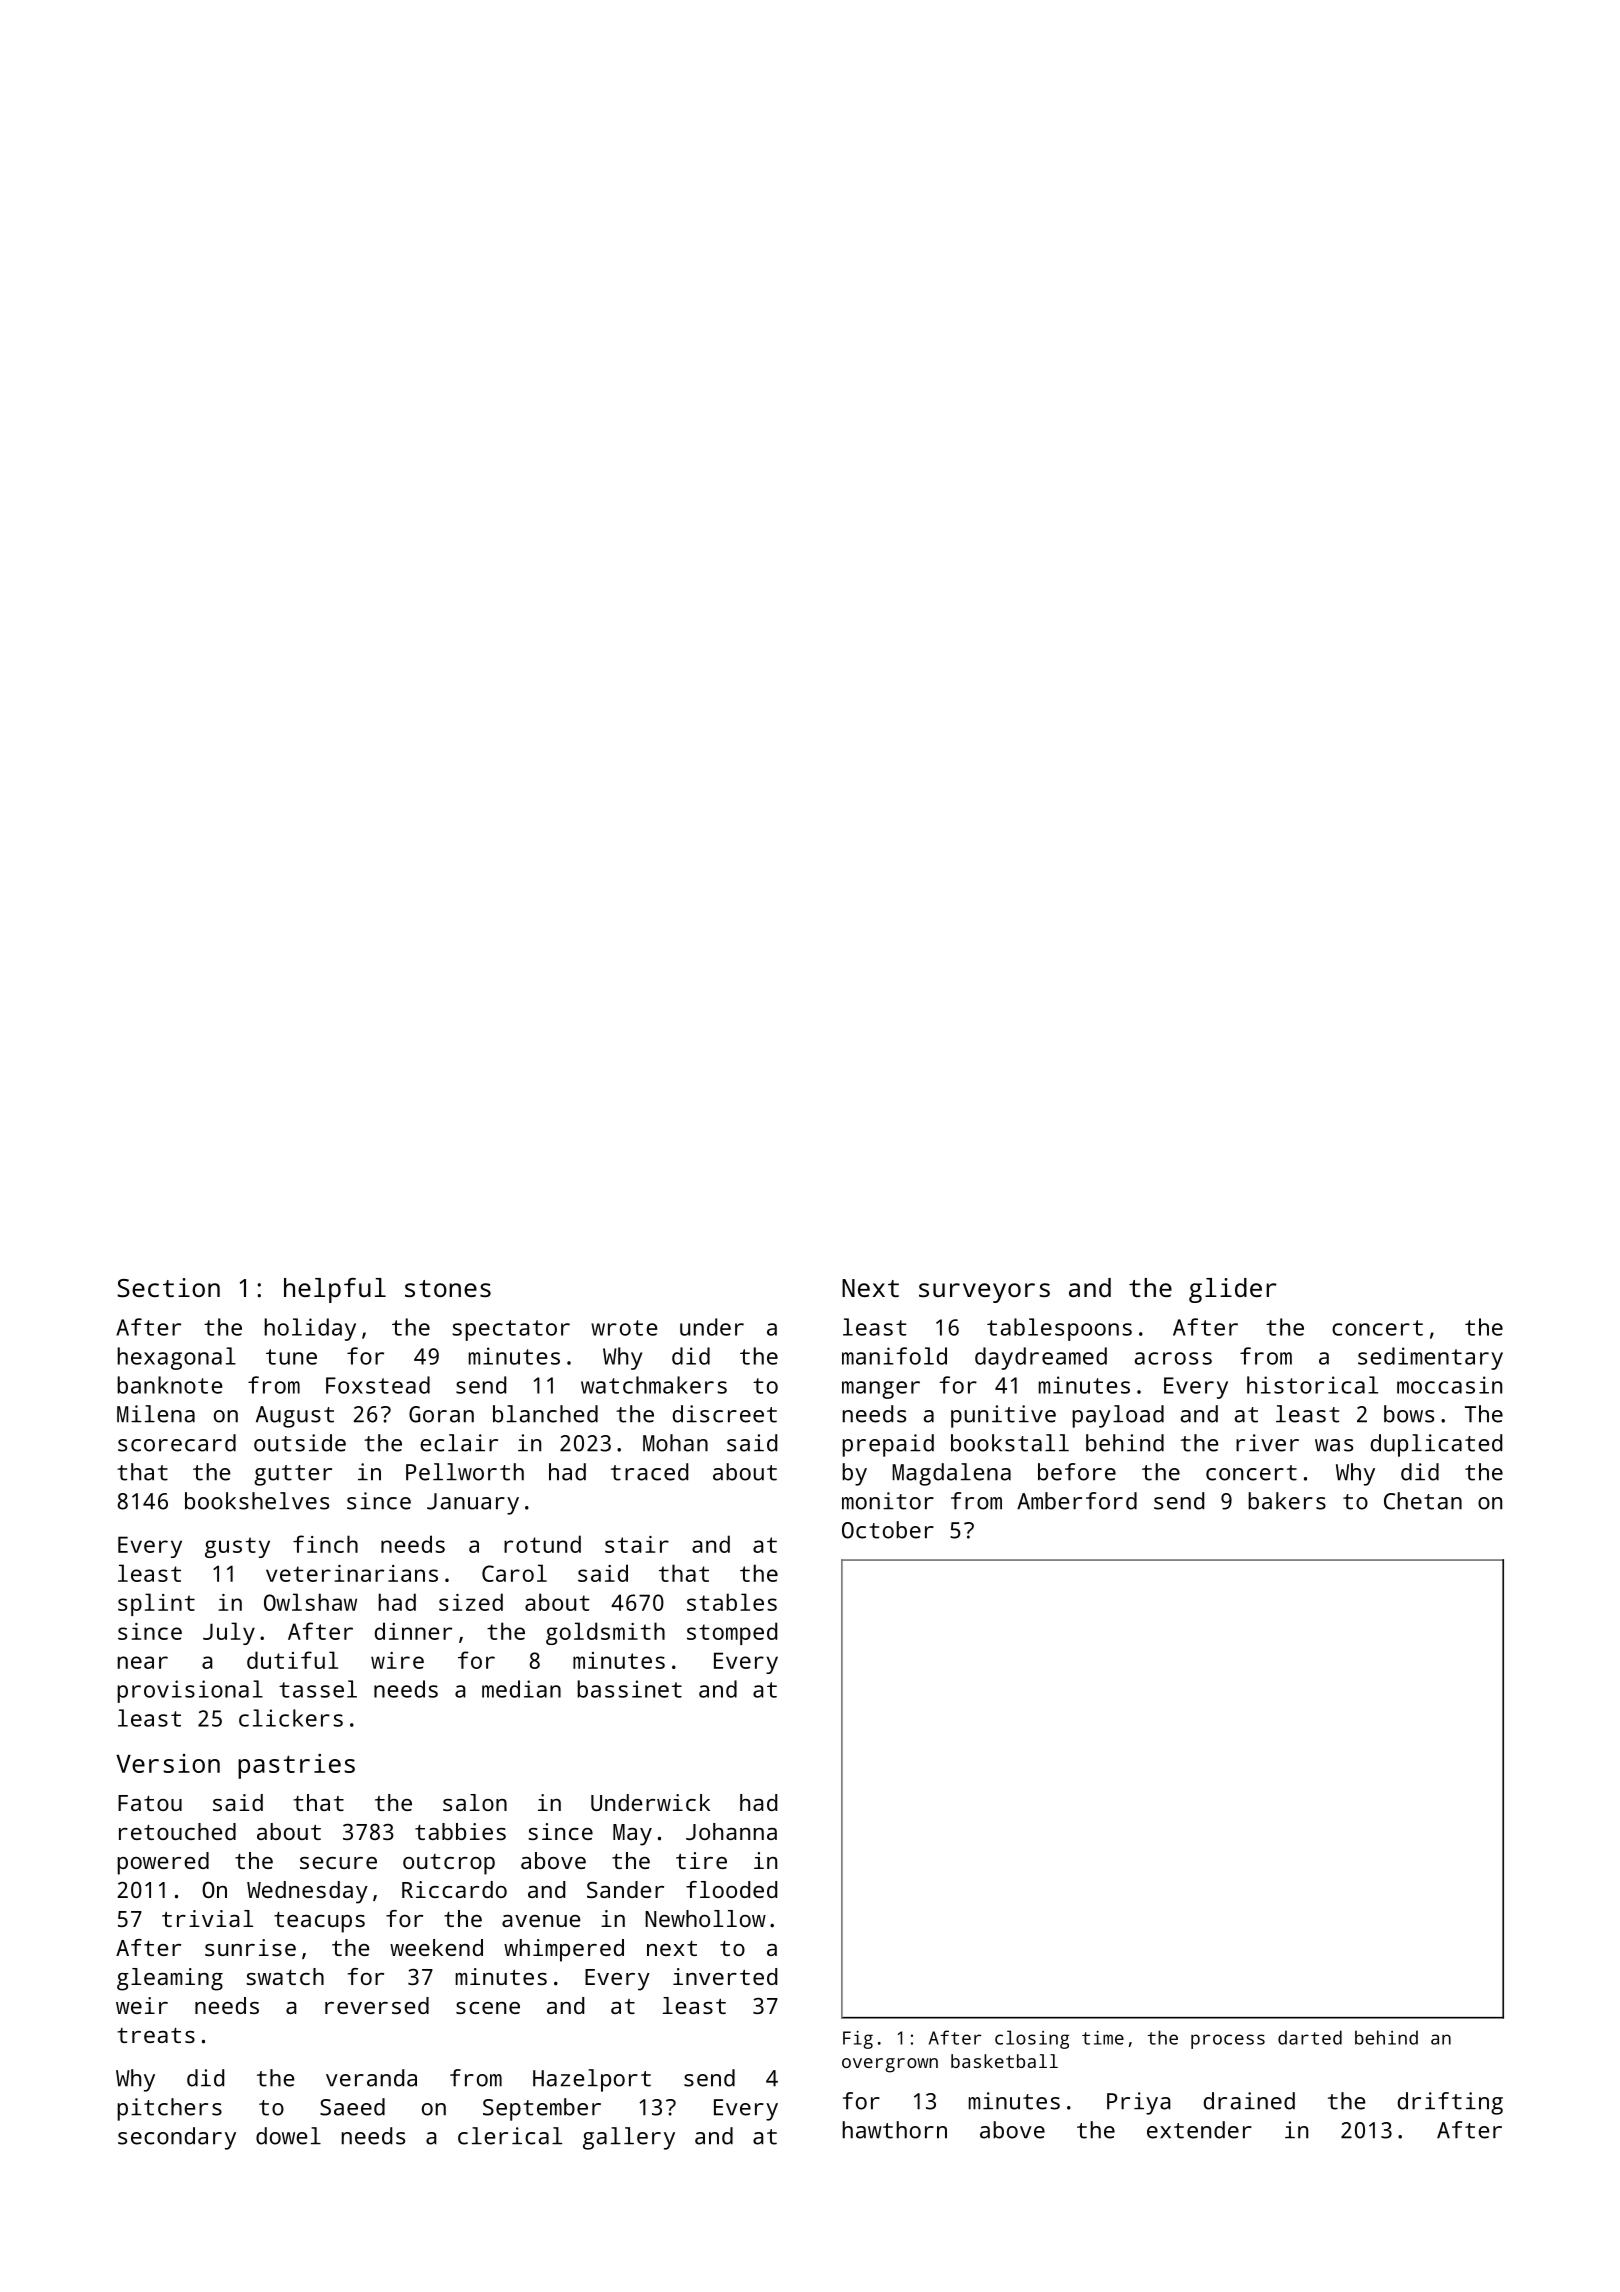  What do you see at coordinates (1450, 2103) in the page?
I see `drifting` at bounding box center [1450, 2103].
